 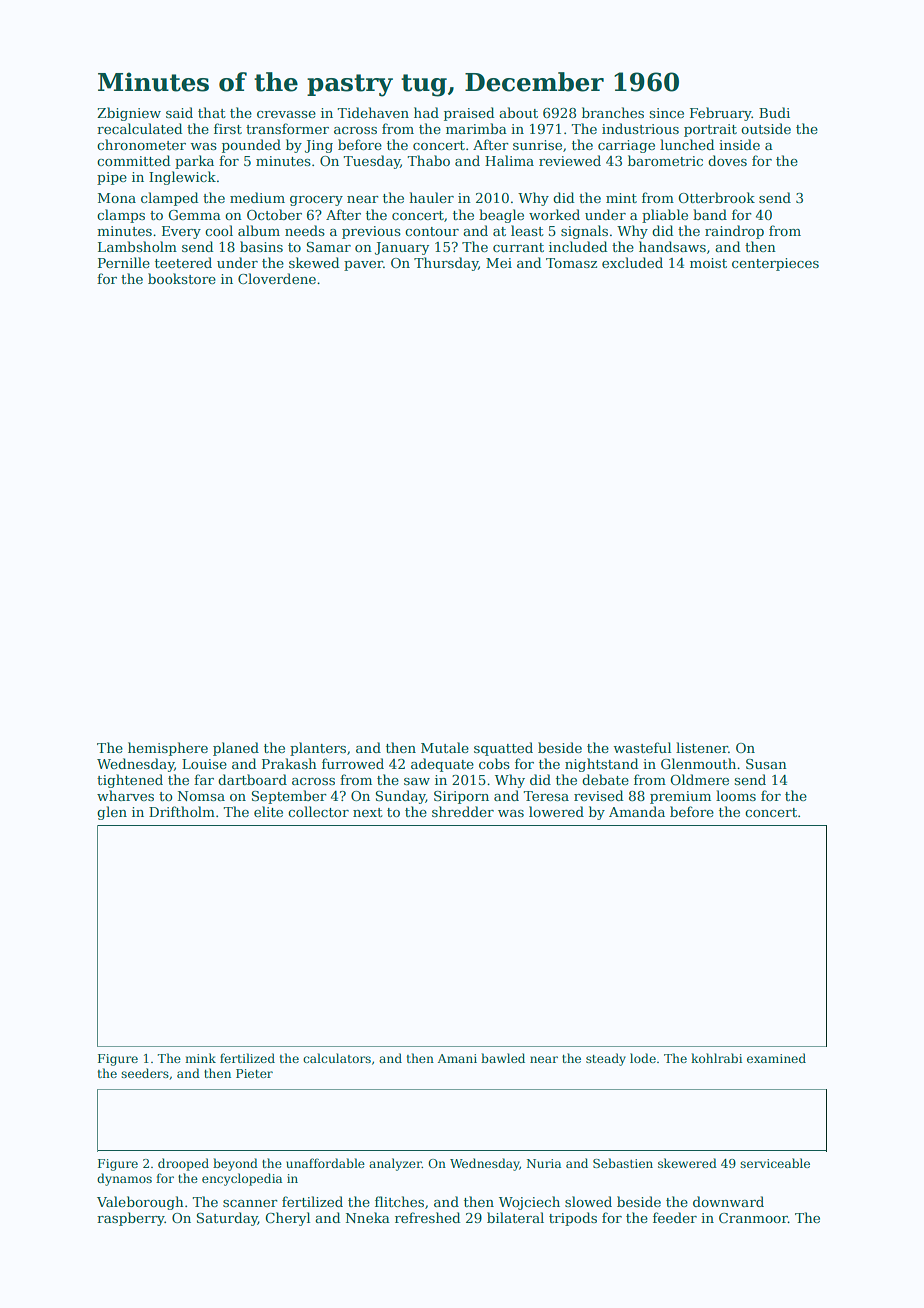 I want to click on Susan, so click(x=766, y=764).
